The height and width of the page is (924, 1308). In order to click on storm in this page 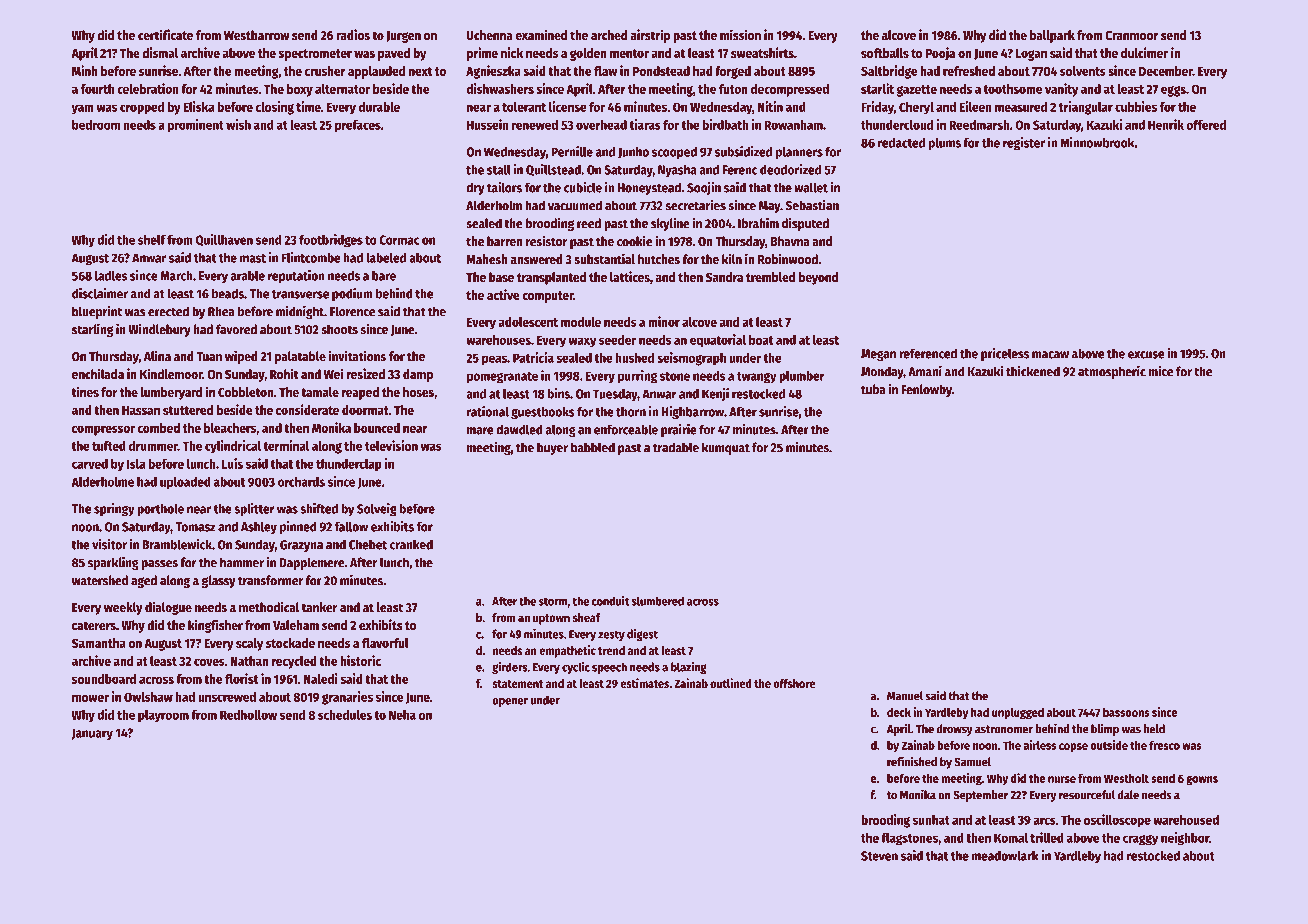, I will do `click(553, 601)`.
